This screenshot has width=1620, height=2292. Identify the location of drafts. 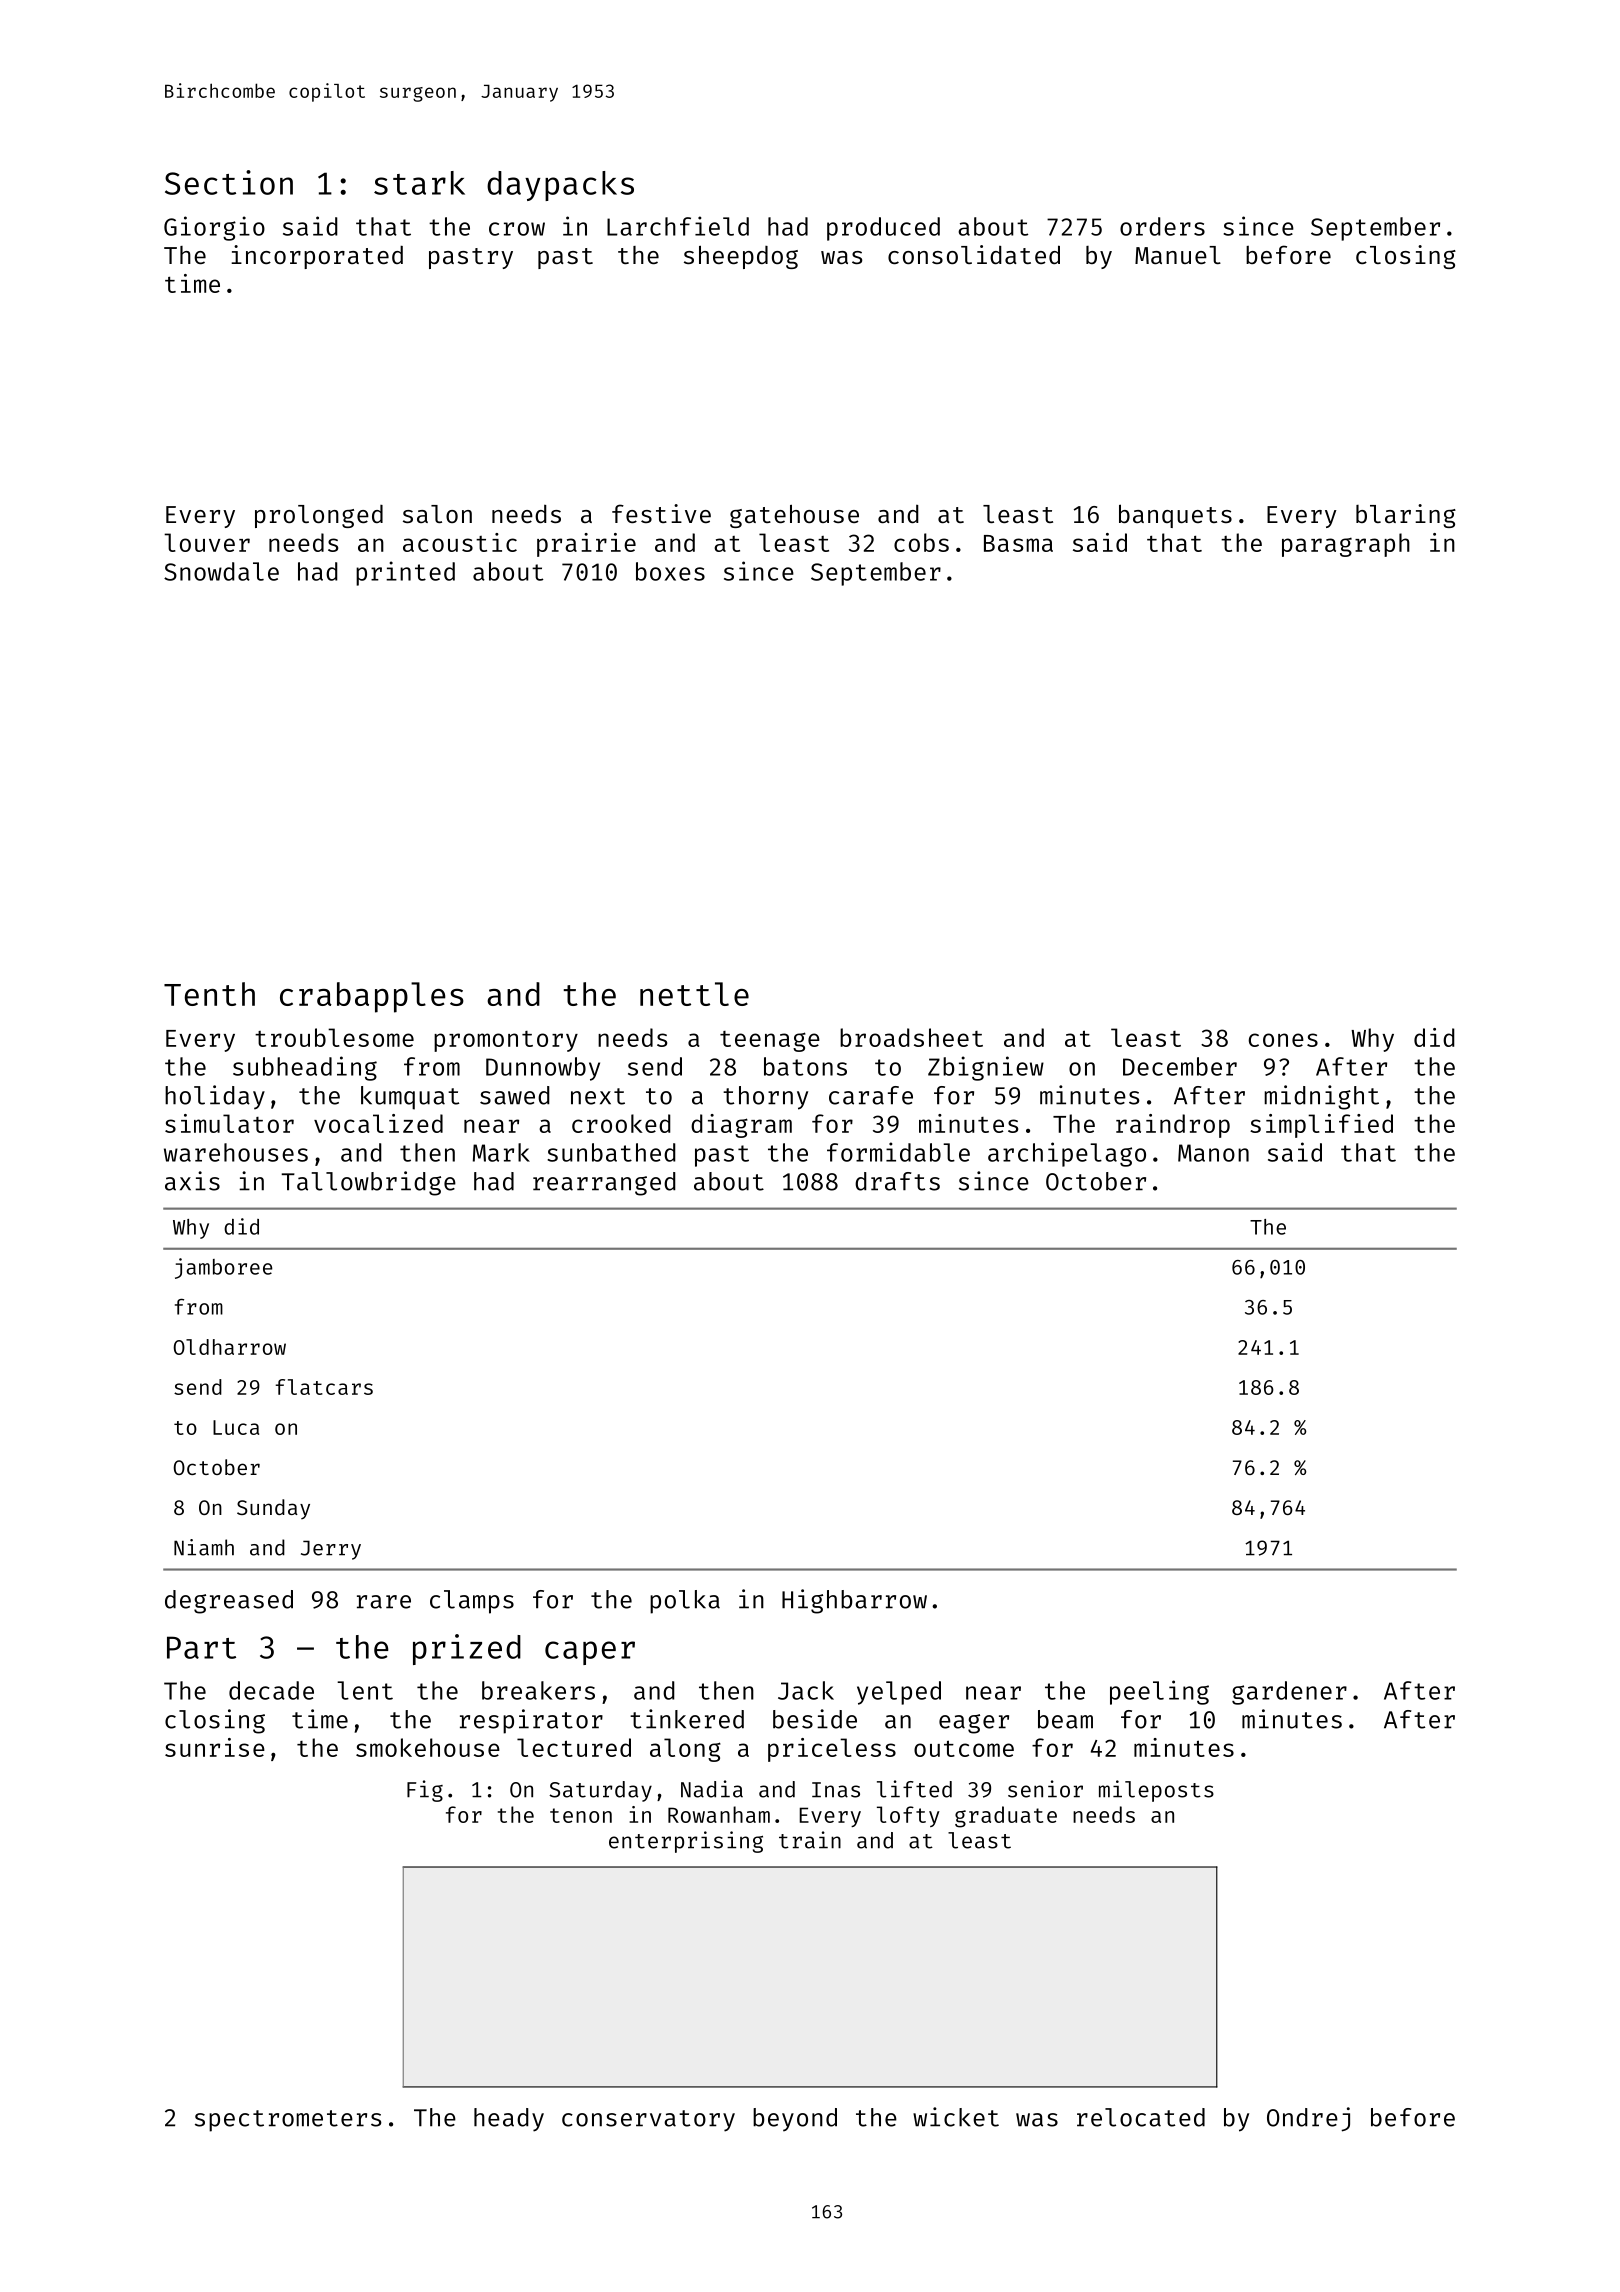
(897, 1181).
